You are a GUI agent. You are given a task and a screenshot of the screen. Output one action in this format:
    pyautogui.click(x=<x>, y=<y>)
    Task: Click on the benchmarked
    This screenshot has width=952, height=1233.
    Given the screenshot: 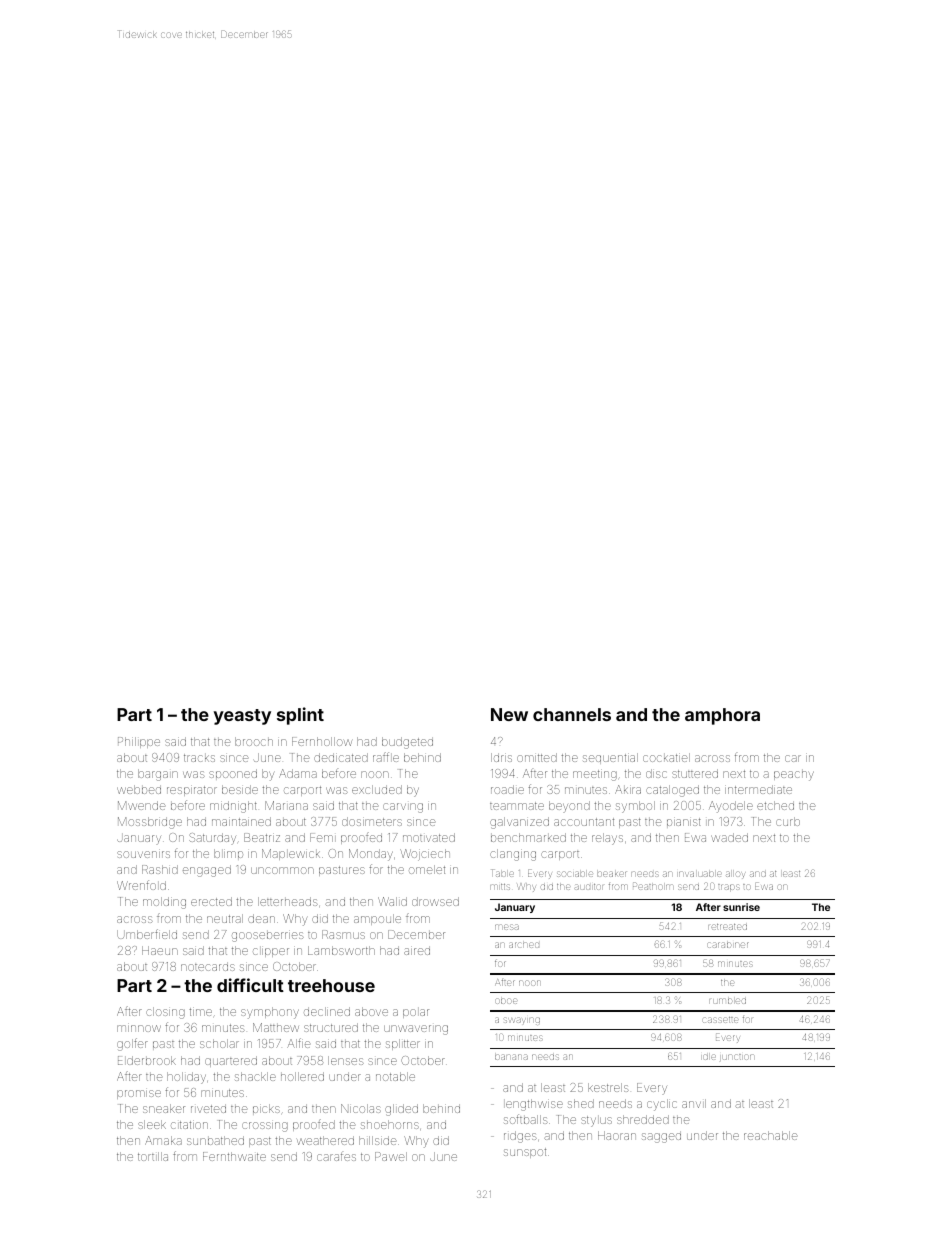 What is the action you would take?
    pyautogui.click(x=528, y=837)
